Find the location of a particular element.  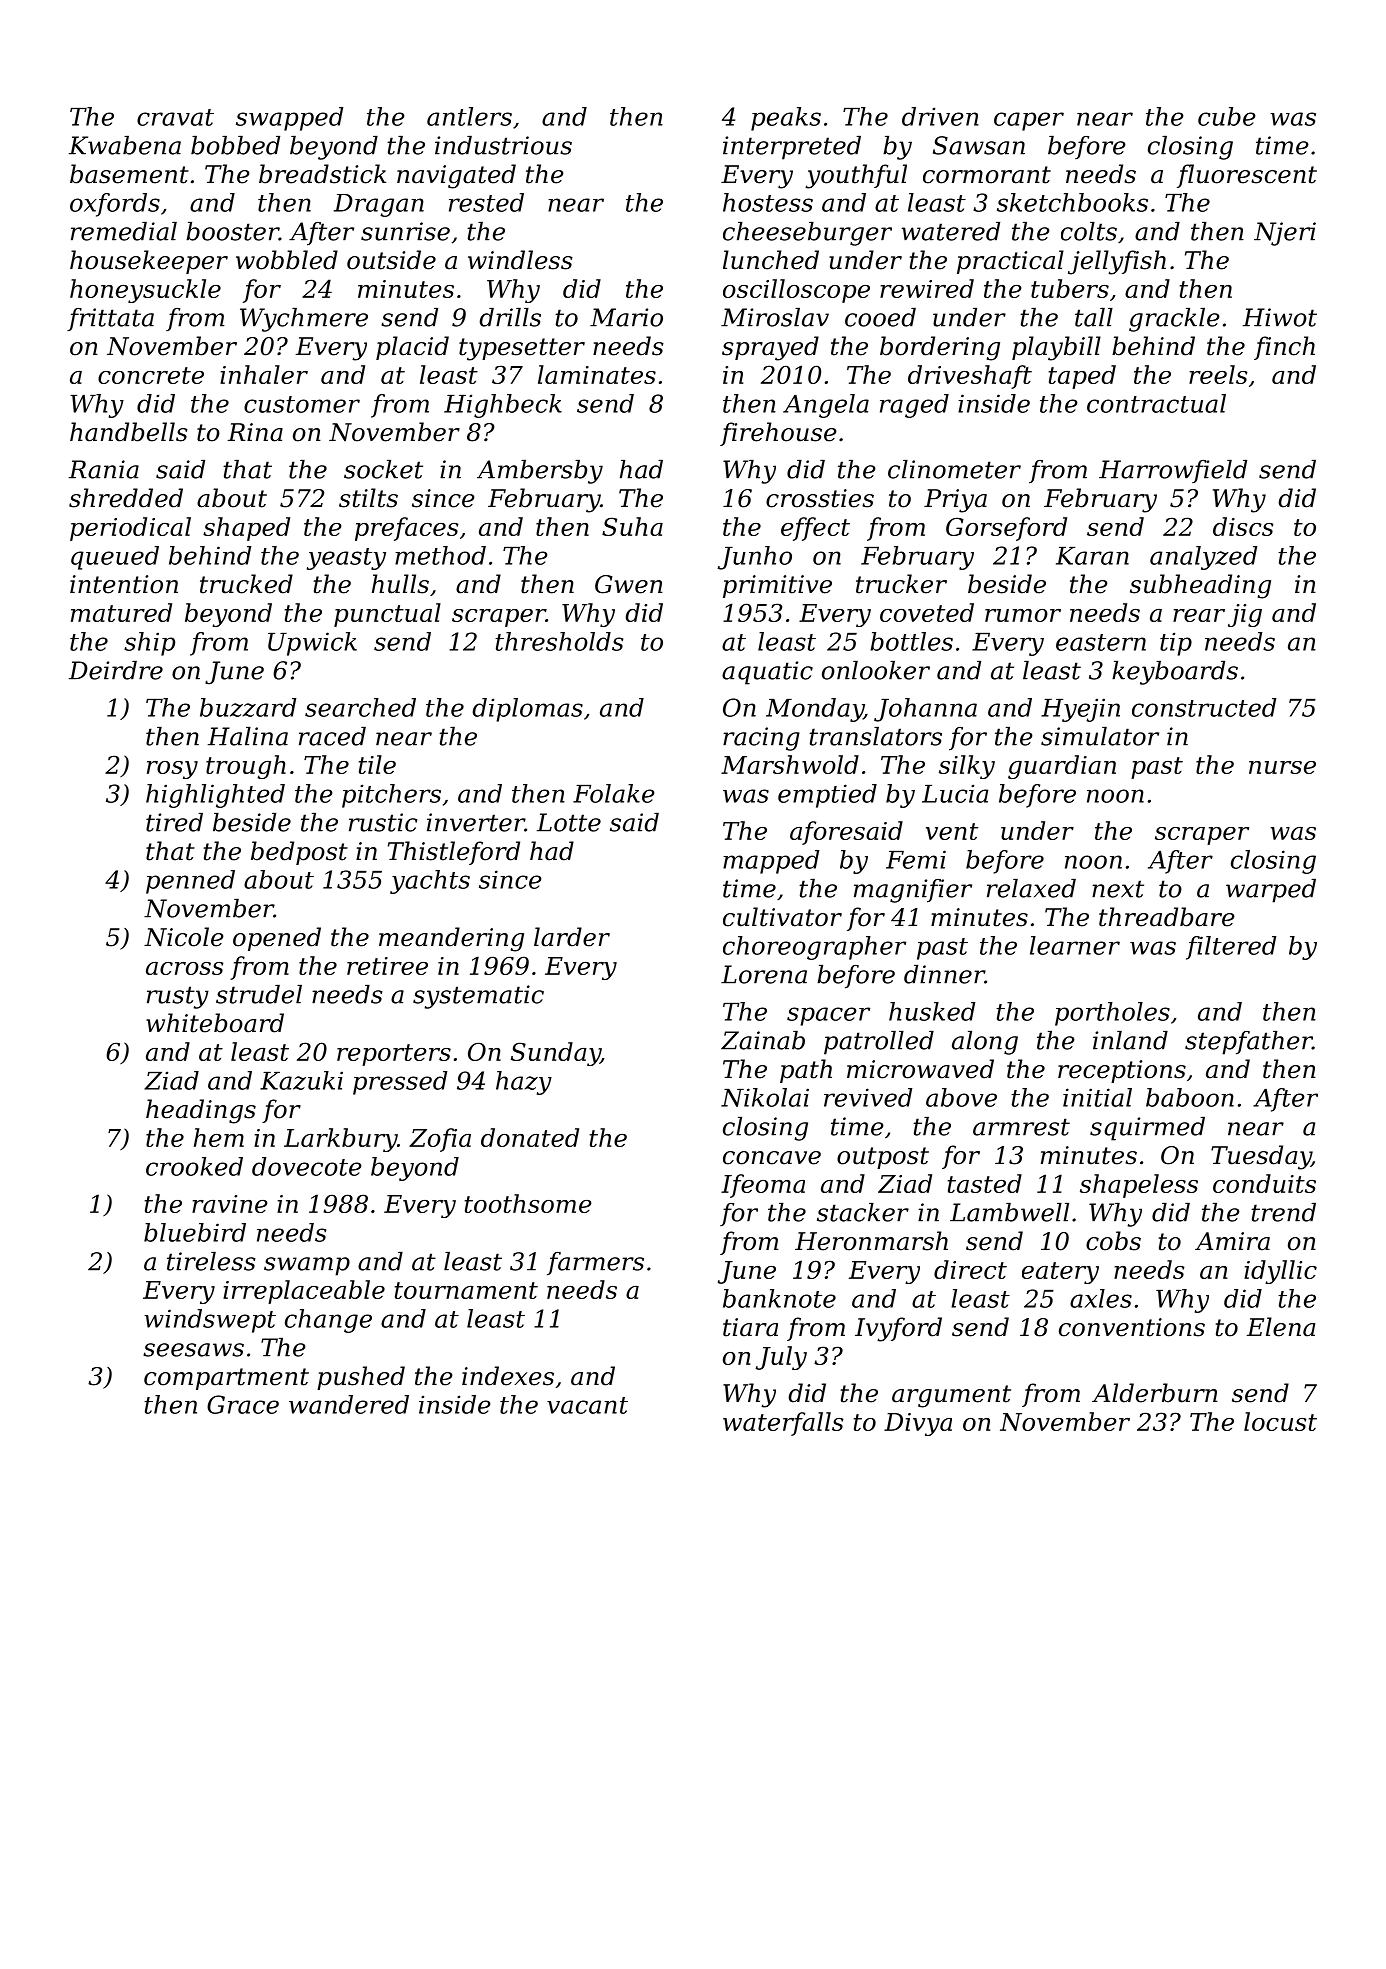

rested is located at coordinates (486, 202).
